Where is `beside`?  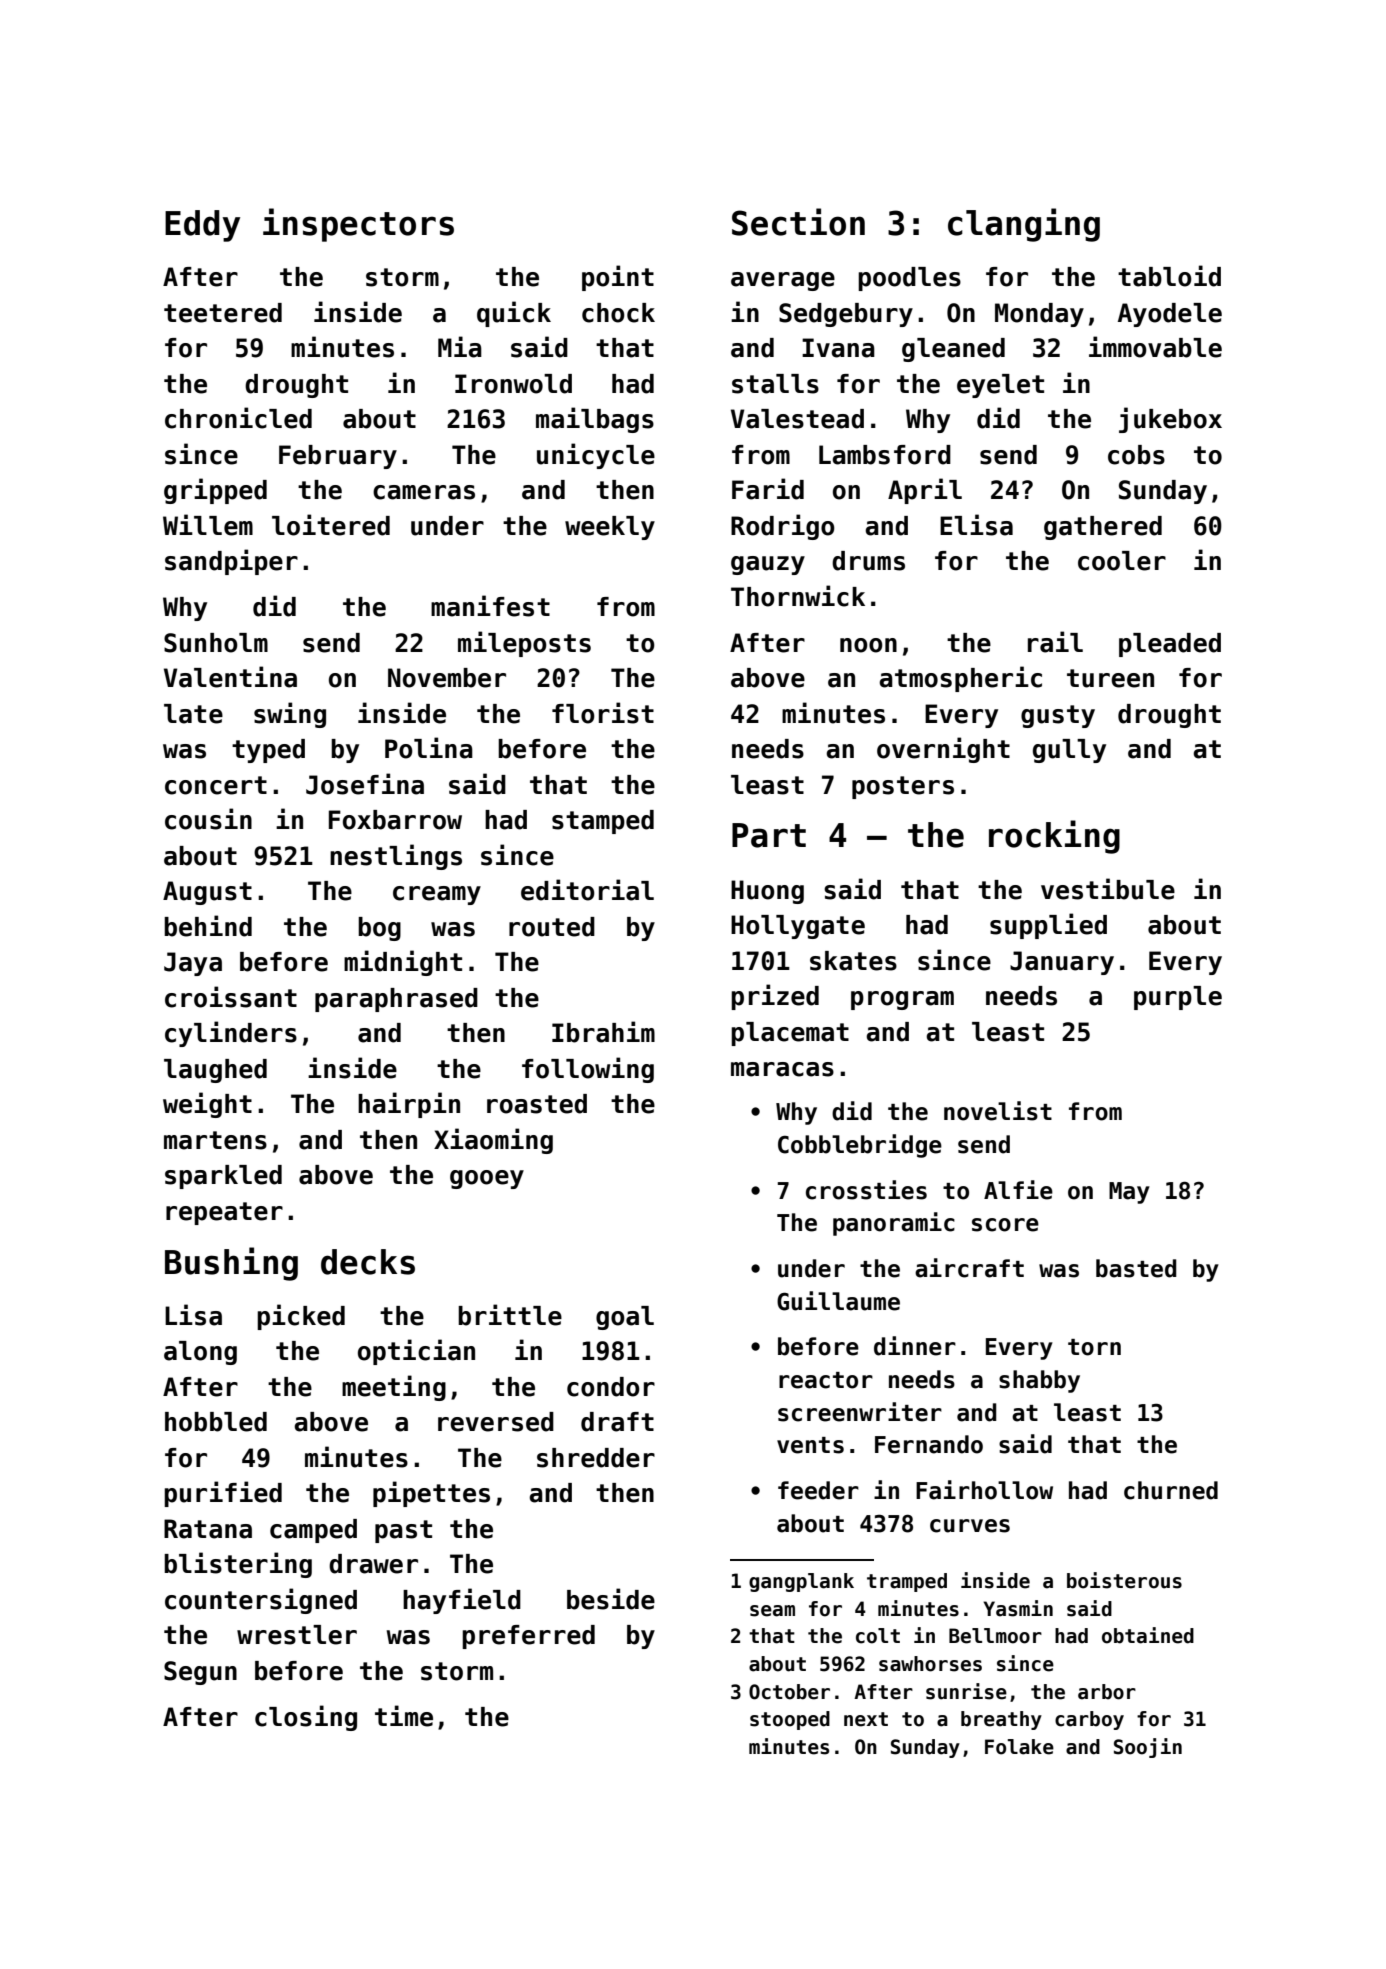
beside is located at coordinates (611, 1599).
